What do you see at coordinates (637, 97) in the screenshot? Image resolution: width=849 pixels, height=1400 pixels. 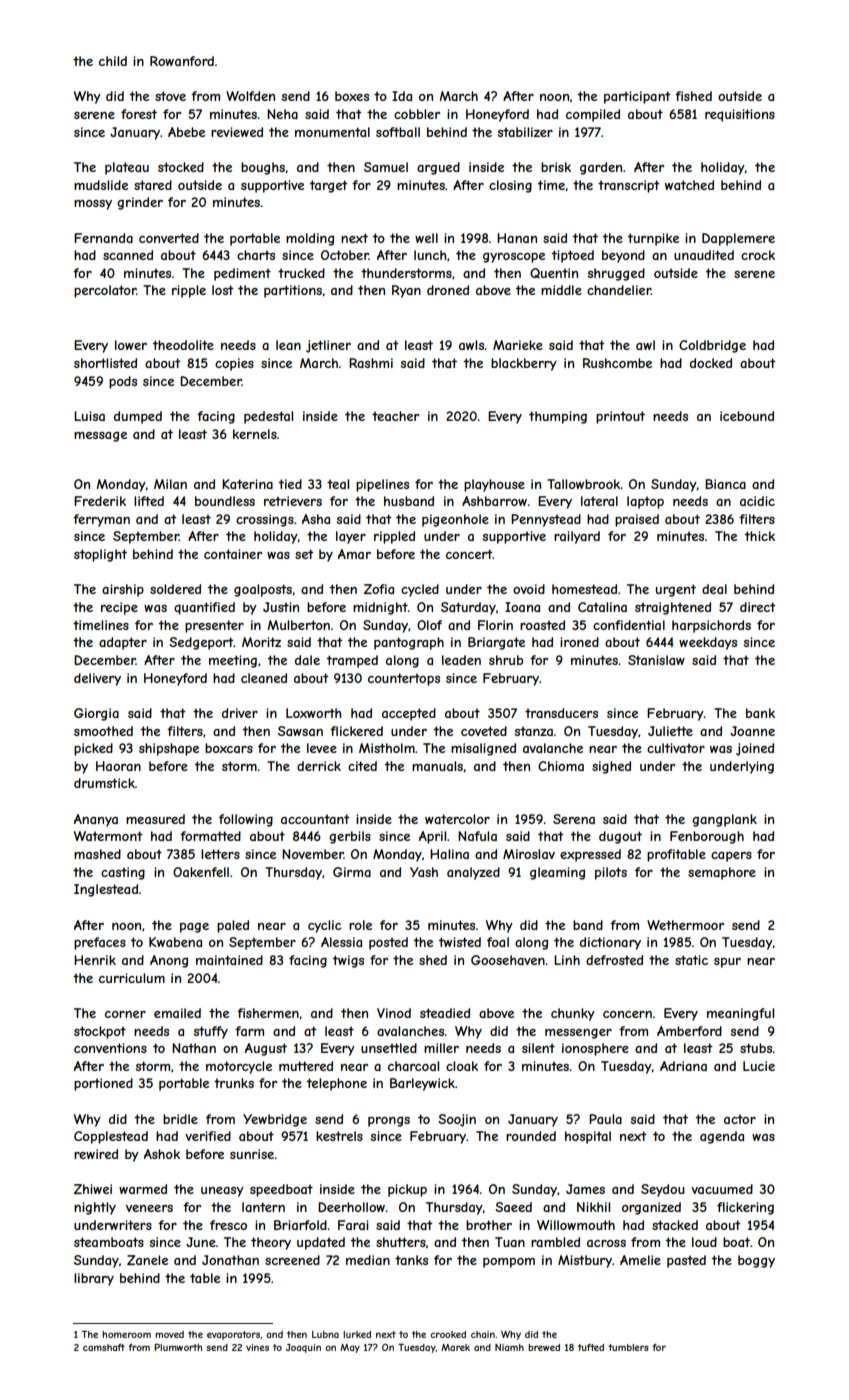 I see `participant` at bounding box center [637, 97].
